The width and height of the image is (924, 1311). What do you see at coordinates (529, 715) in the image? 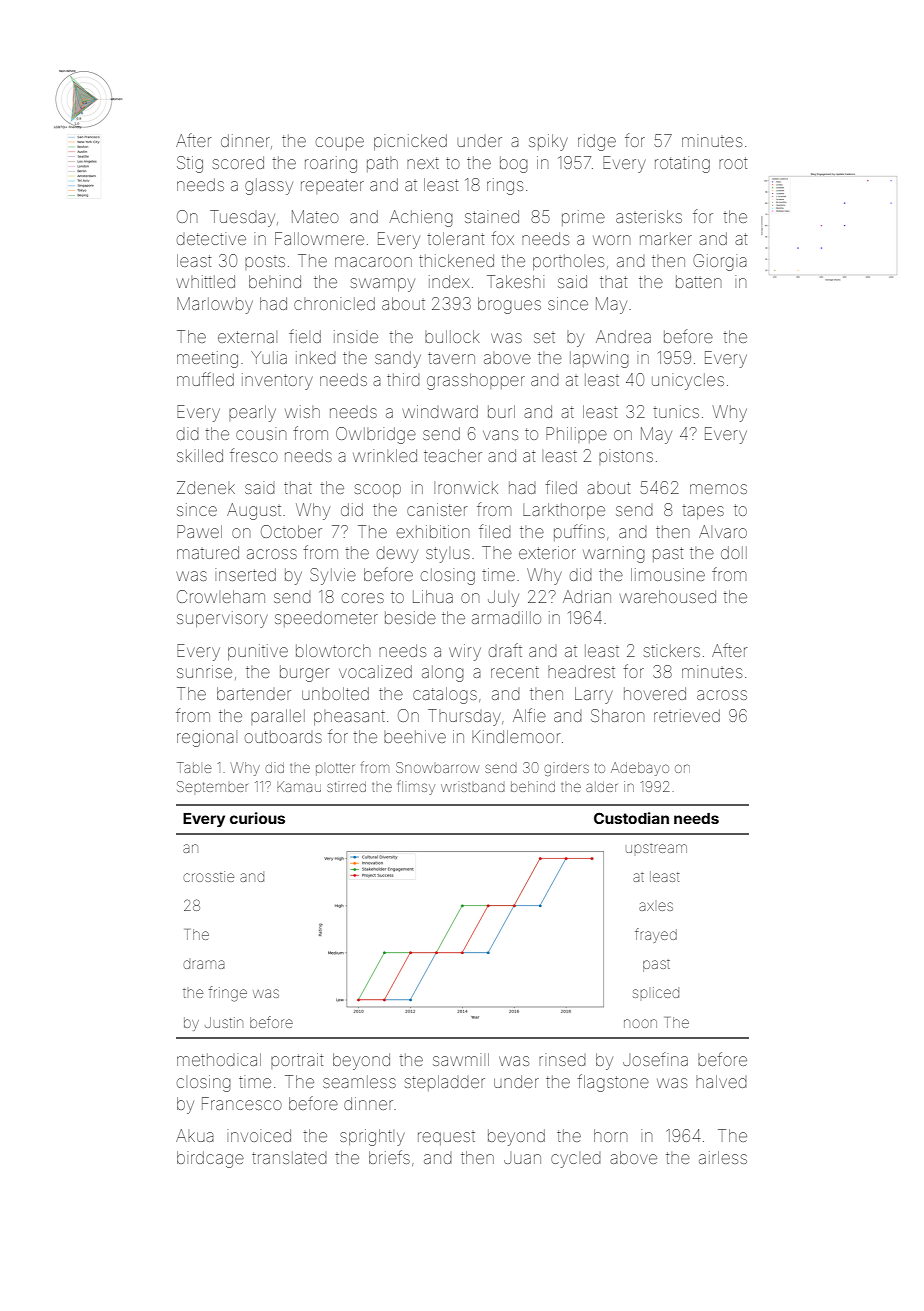
I see `Alfie` at bounding box center [529, 715].
